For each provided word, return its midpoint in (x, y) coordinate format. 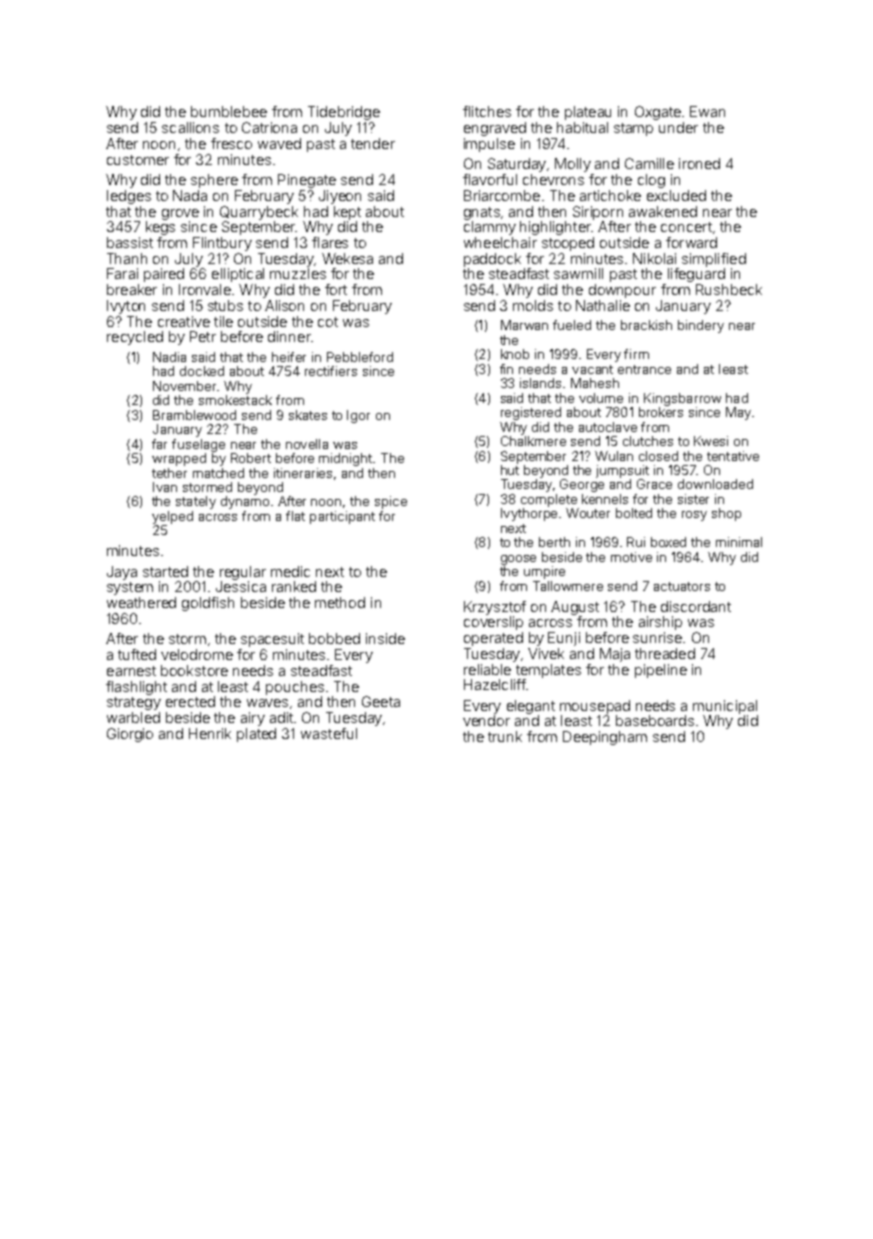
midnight (345, 459)
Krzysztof (495, 608)
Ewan (707, 111)
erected (190, 701)
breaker (132, 289)
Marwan (524, 325)
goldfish (208, 604)
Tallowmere (568, 586)
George (582, 485)
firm (636, 354)
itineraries (303, 473)
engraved (495, 129)
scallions (190, 127)
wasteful (329, 733)
